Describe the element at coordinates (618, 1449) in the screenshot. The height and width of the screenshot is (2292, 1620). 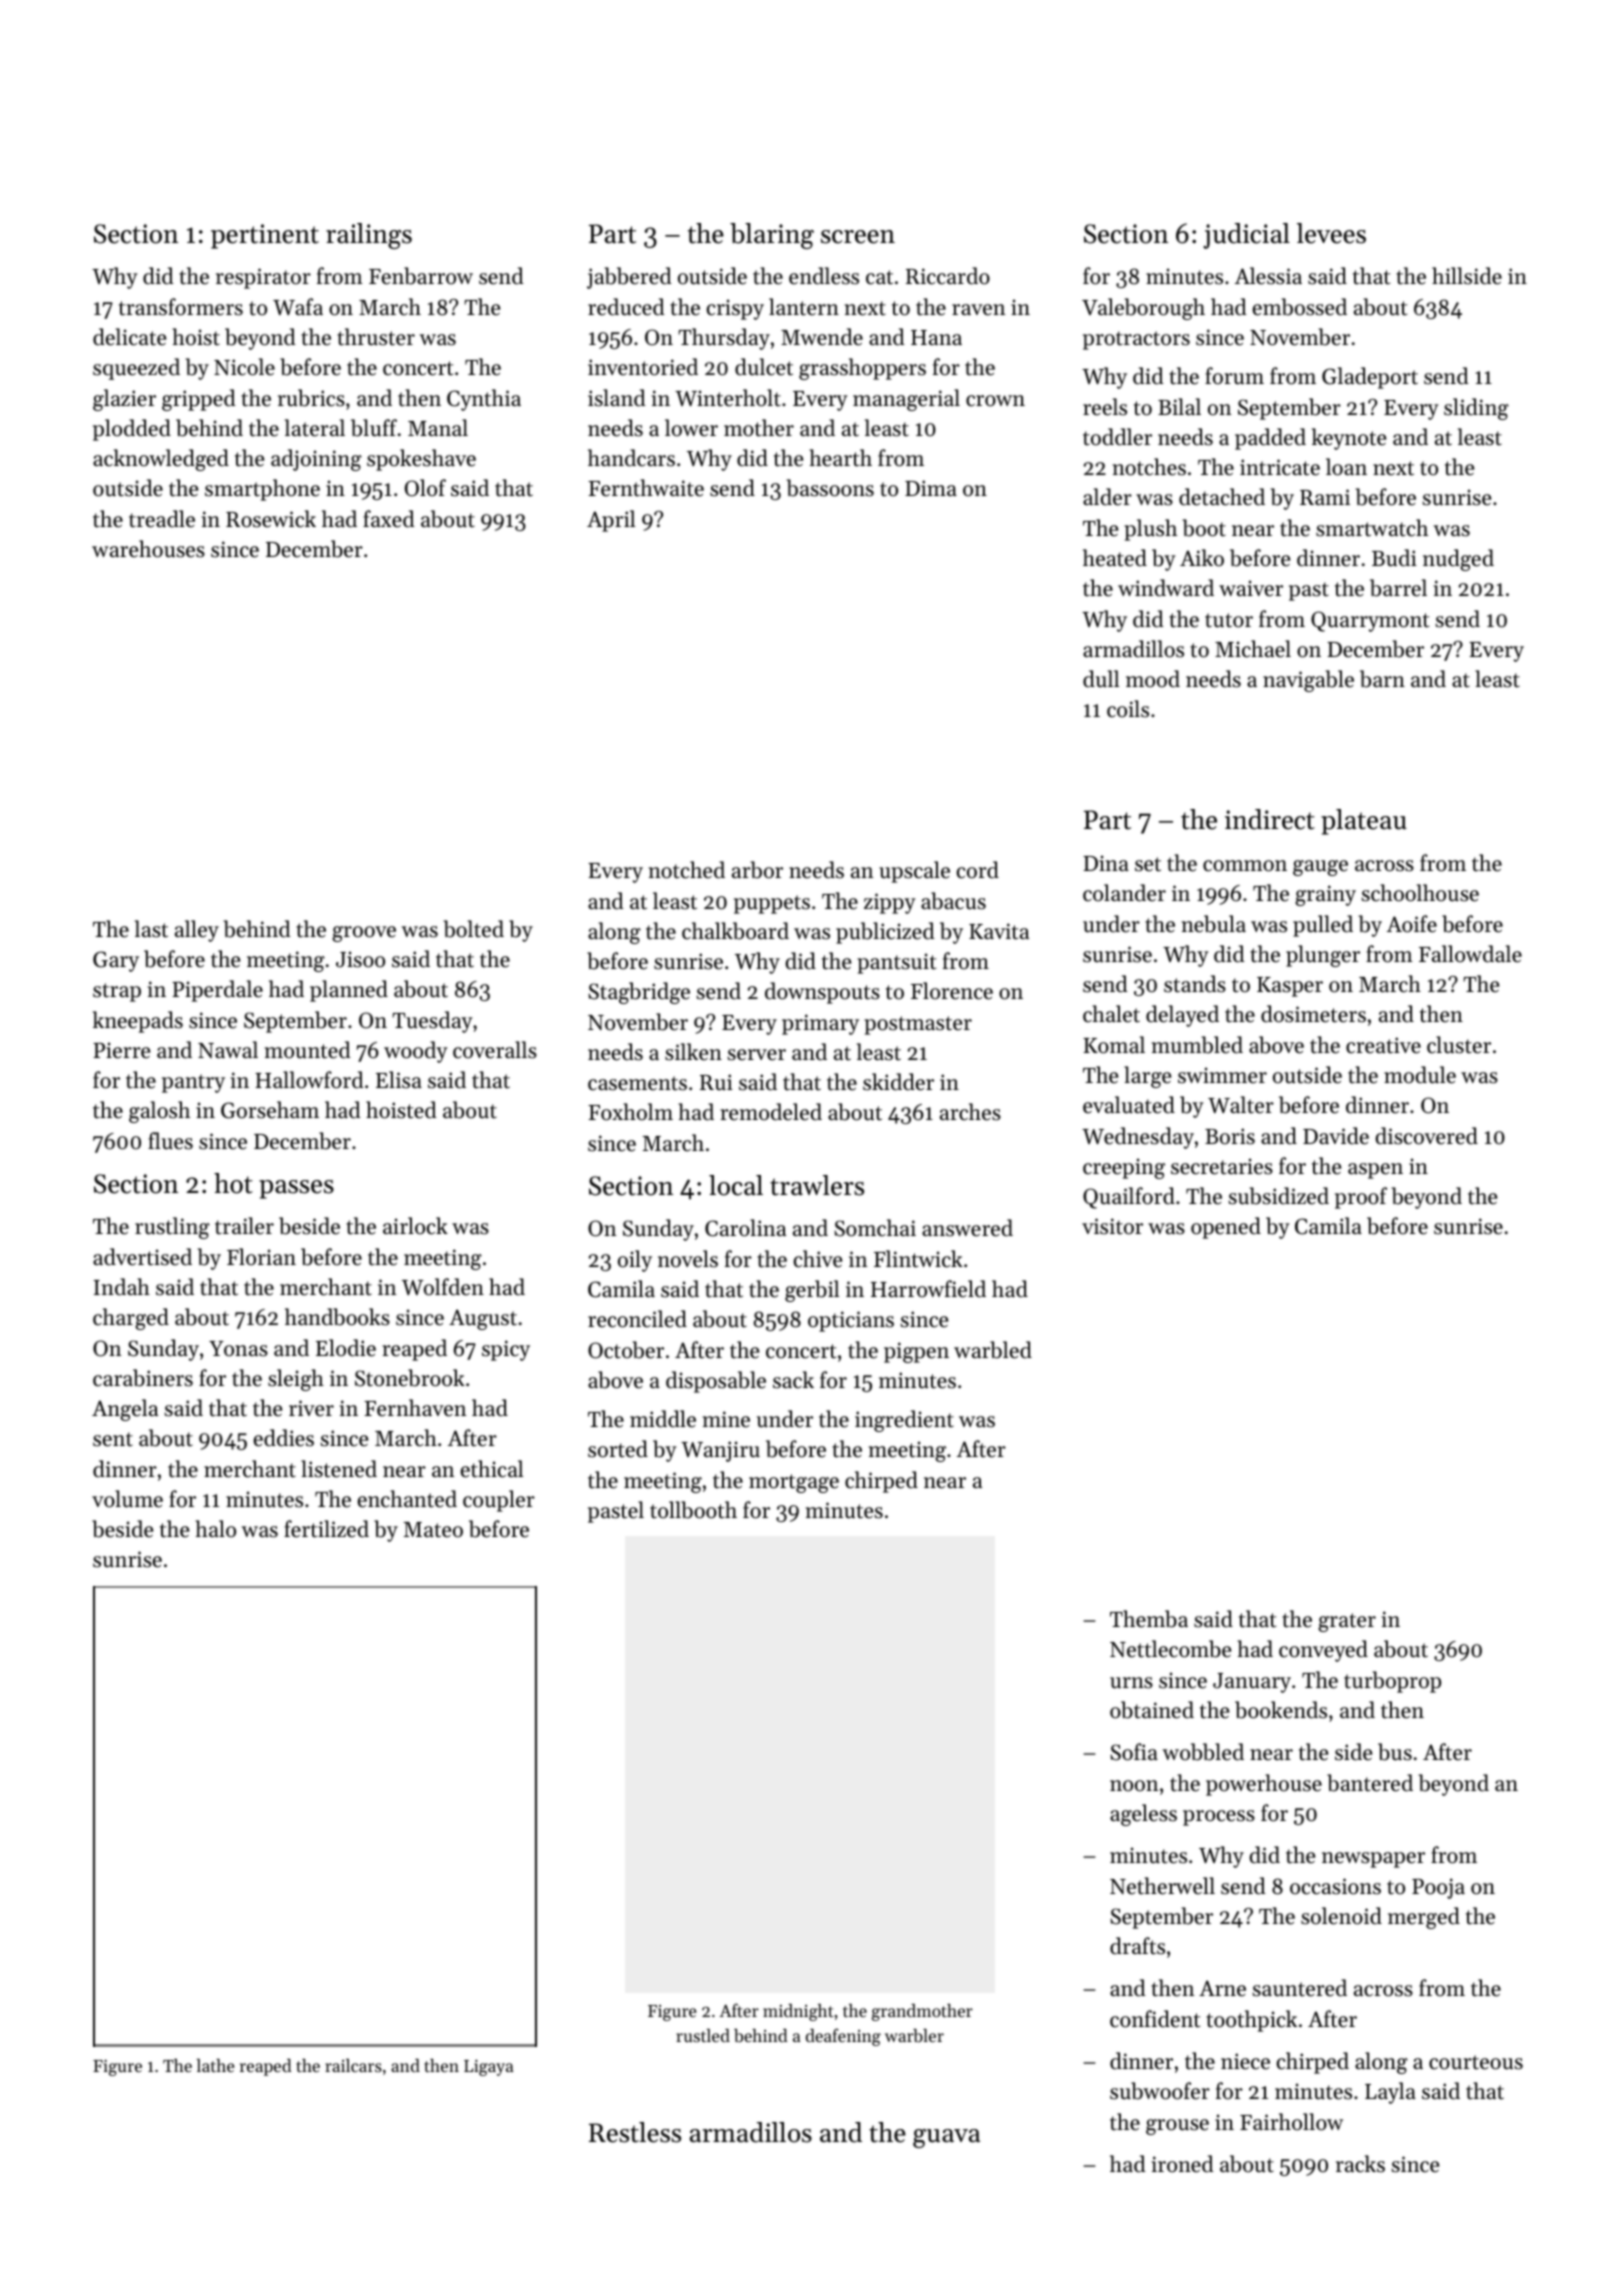
I see `sorted` at that location.
